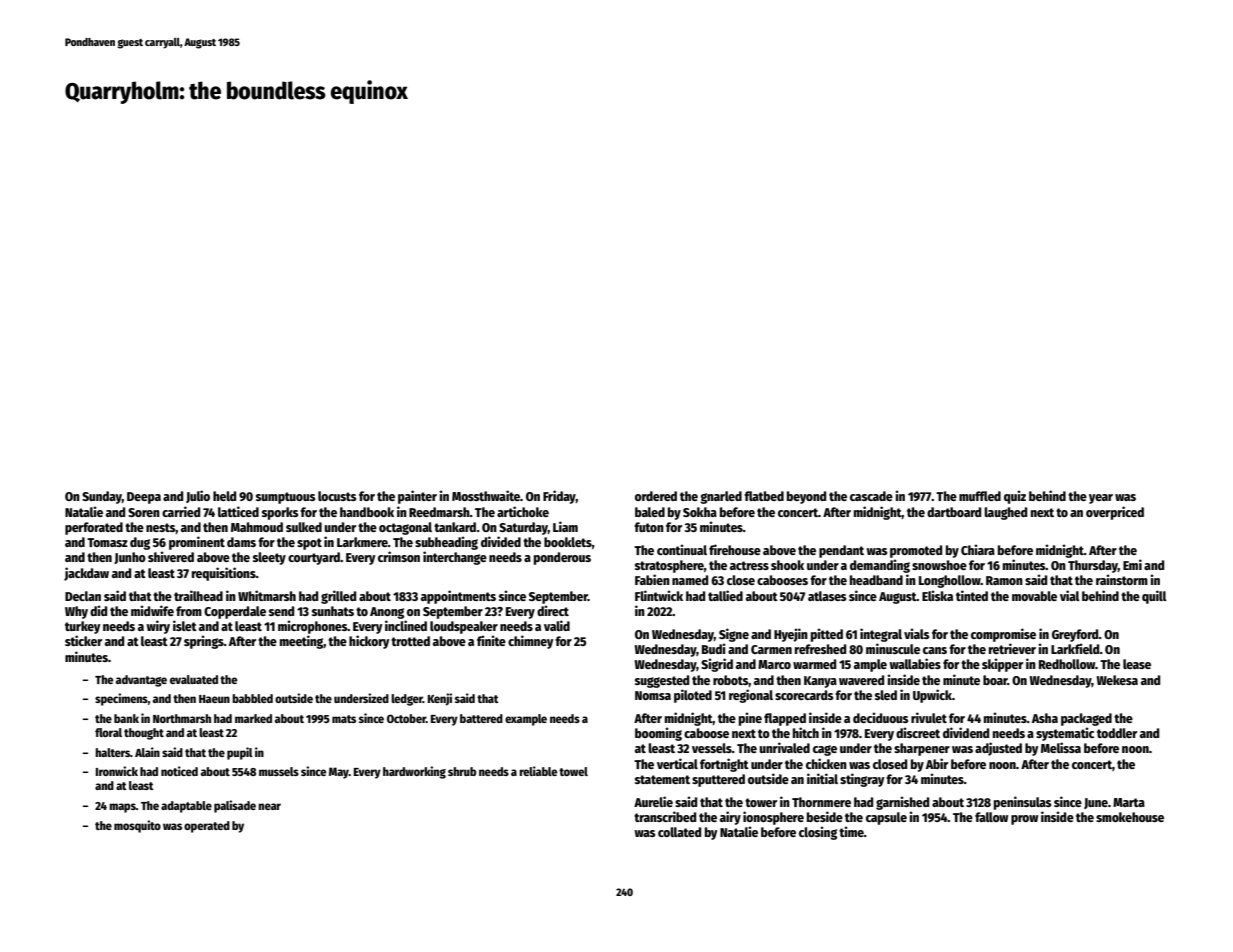 The height and width of the page is (952, 1233). Describe the element at coordinates (791, 635) in the page. I see `Hyejin` at that location.
